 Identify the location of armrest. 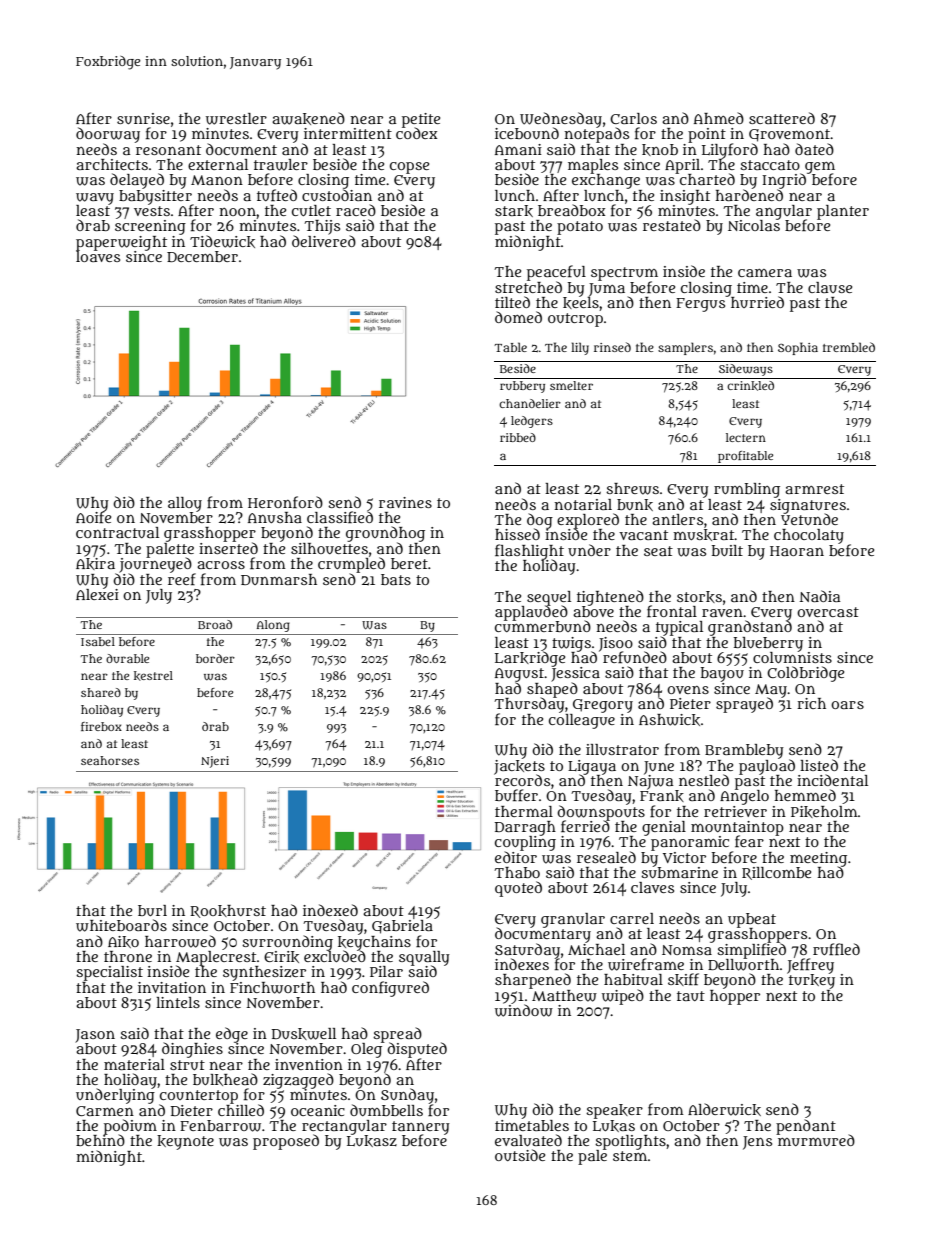
(814, 489).
